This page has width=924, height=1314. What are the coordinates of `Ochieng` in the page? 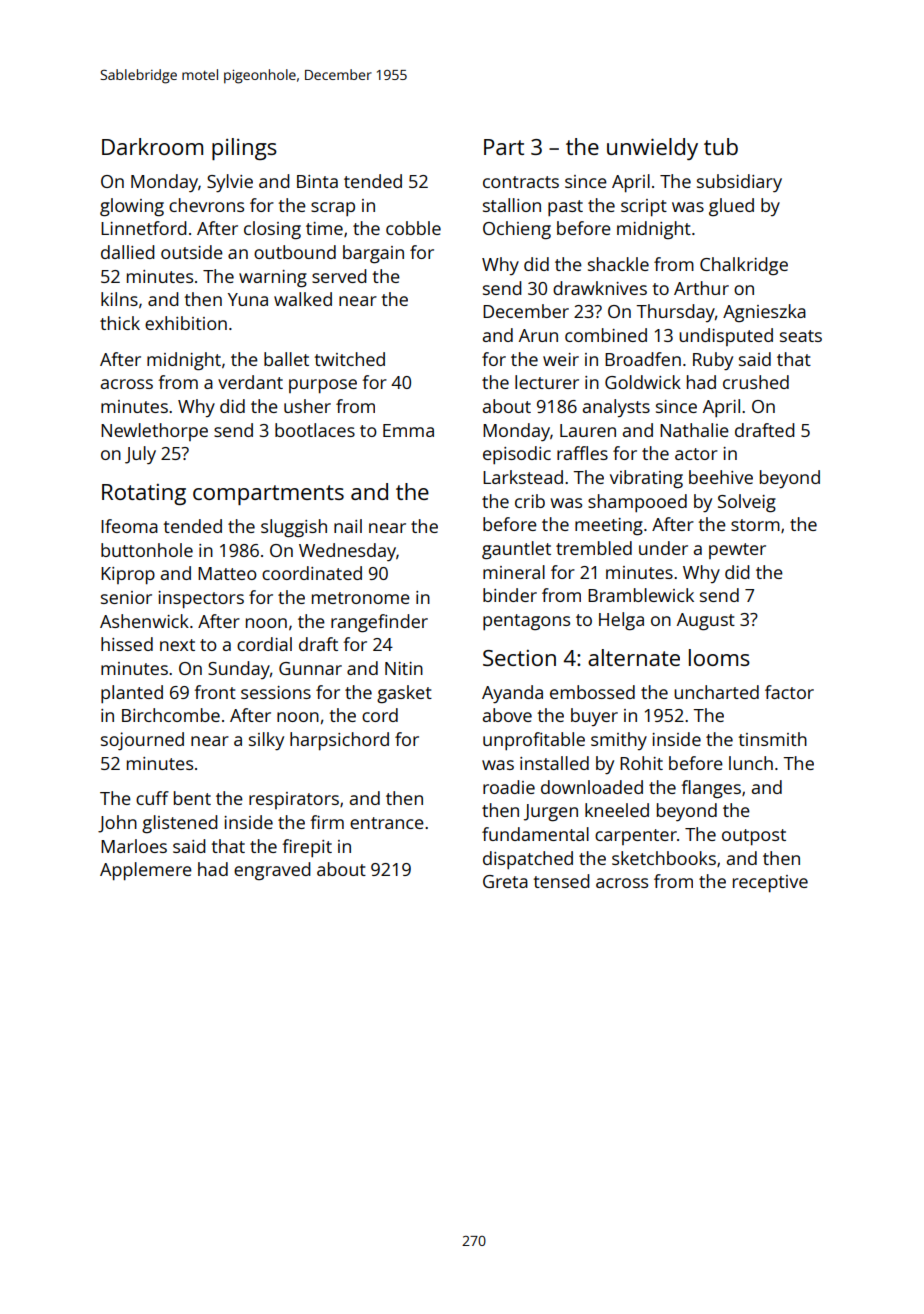 It's located at (517, 230).
